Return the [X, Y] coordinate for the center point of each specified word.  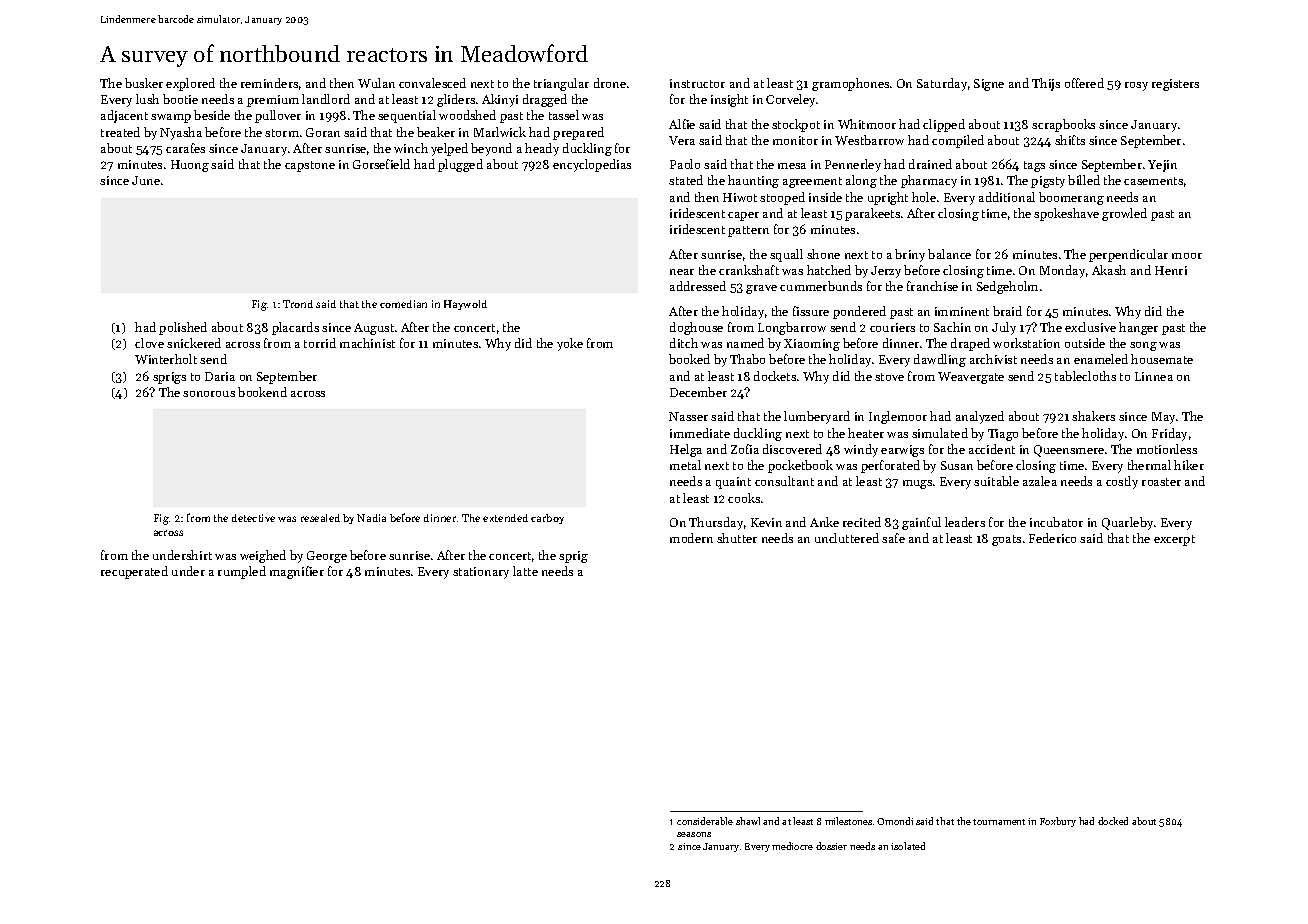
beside [212, 115]
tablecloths [1085, 376]
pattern [748, 231]
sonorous [209, 394]
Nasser [688, 416]
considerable [705, 821]
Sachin [952, 327]
